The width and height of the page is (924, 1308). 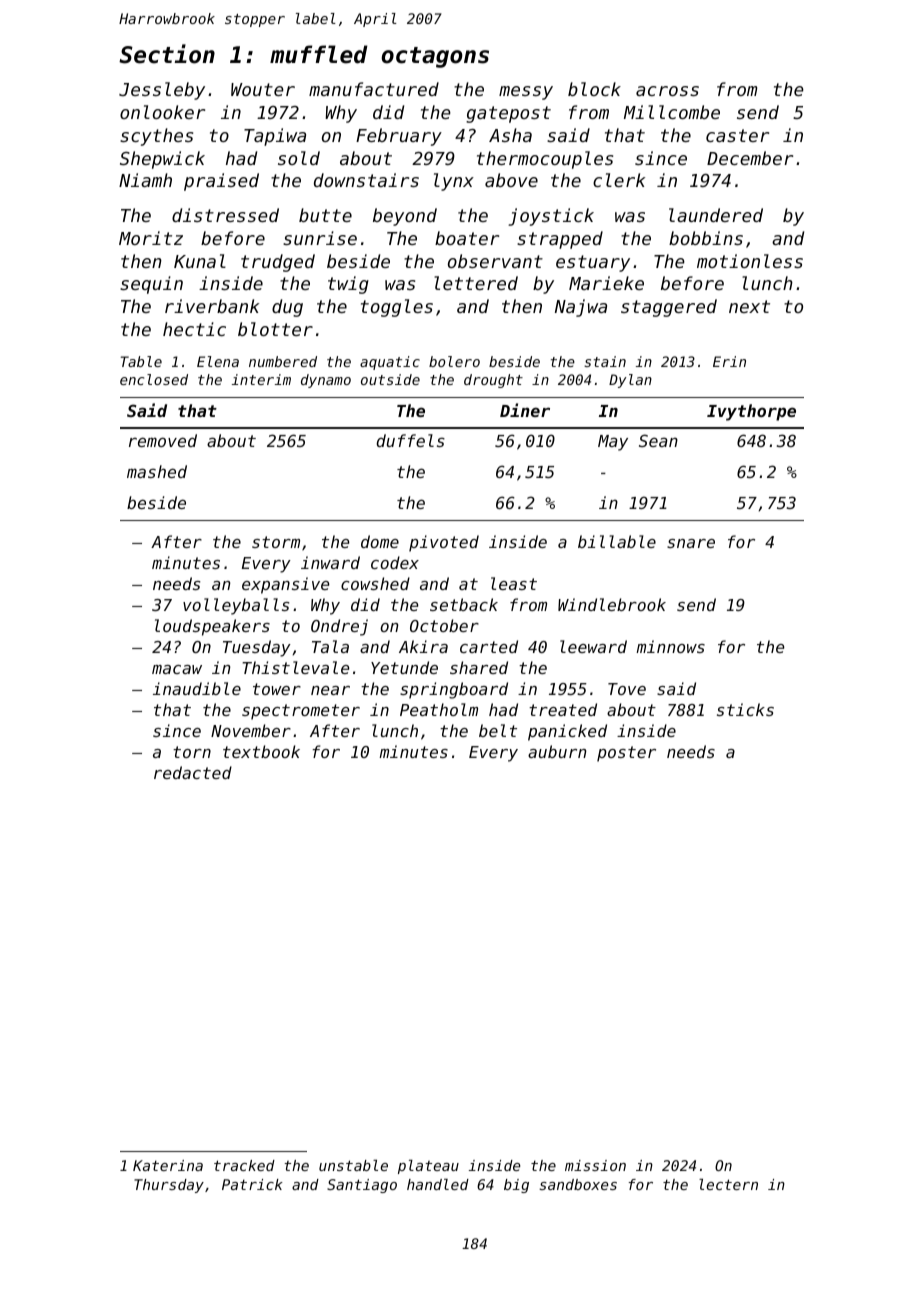 What do you see at coordinates (593, 263) in the page?
I see `estuary` at bounding box center [593, 263].
